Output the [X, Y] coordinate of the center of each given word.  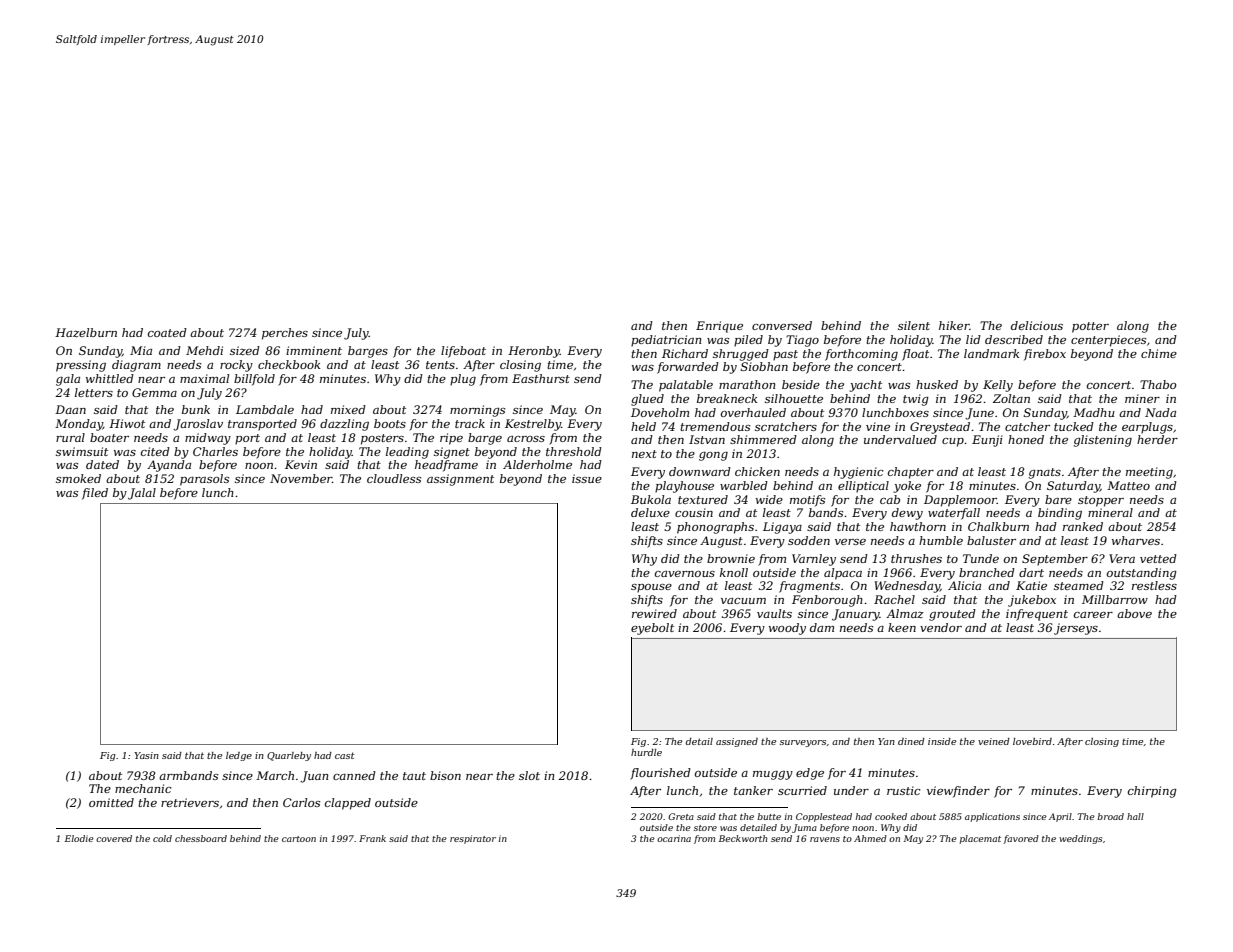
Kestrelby [533, 425]
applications [992, 817]
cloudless [394, 478]
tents [440, 365]
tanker [753, 790]
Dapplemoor [960, 501]
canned [354, 775]
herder [1157, 439]
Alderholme [537, 464]
